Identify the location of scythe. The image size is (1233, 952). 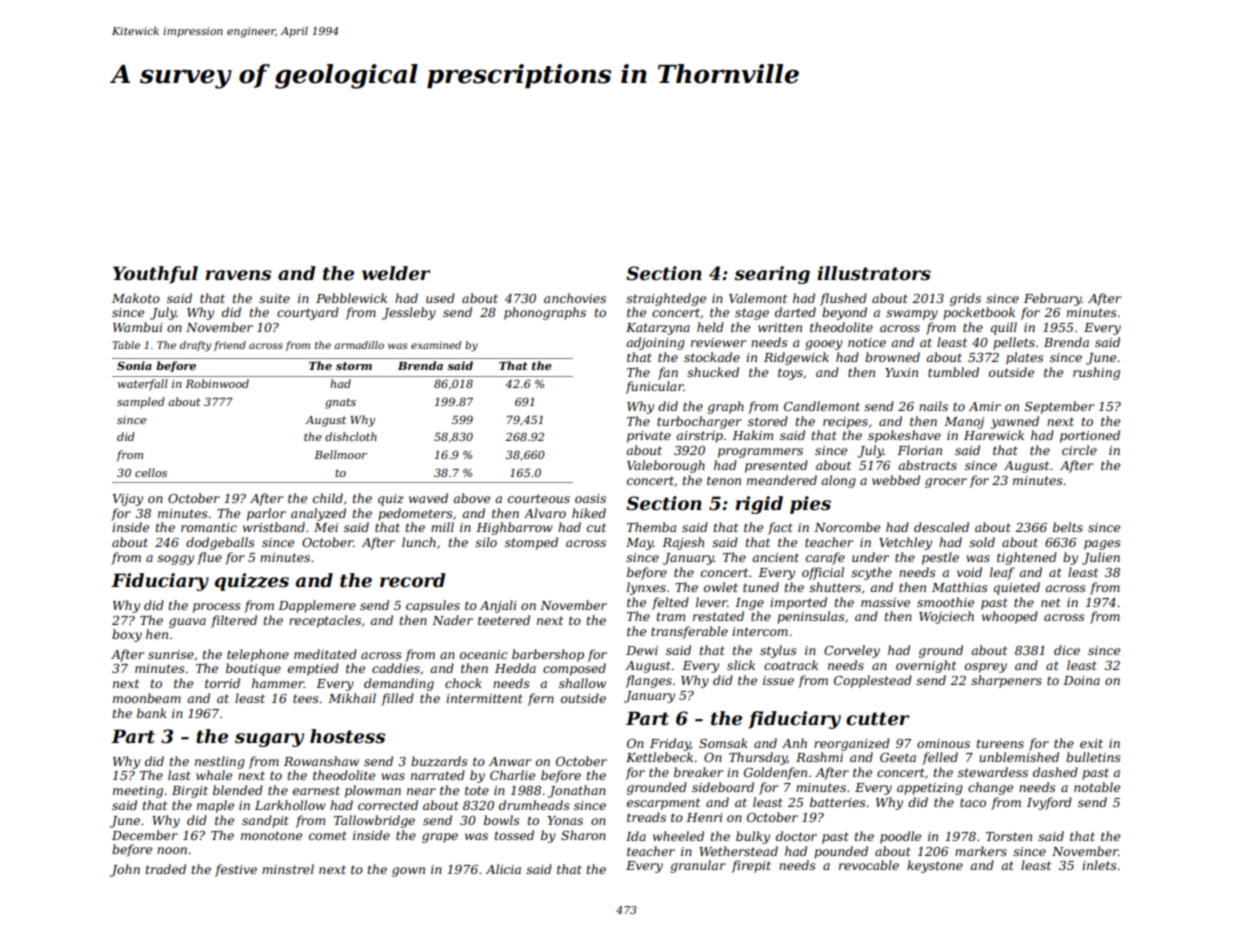
(871, 573).
